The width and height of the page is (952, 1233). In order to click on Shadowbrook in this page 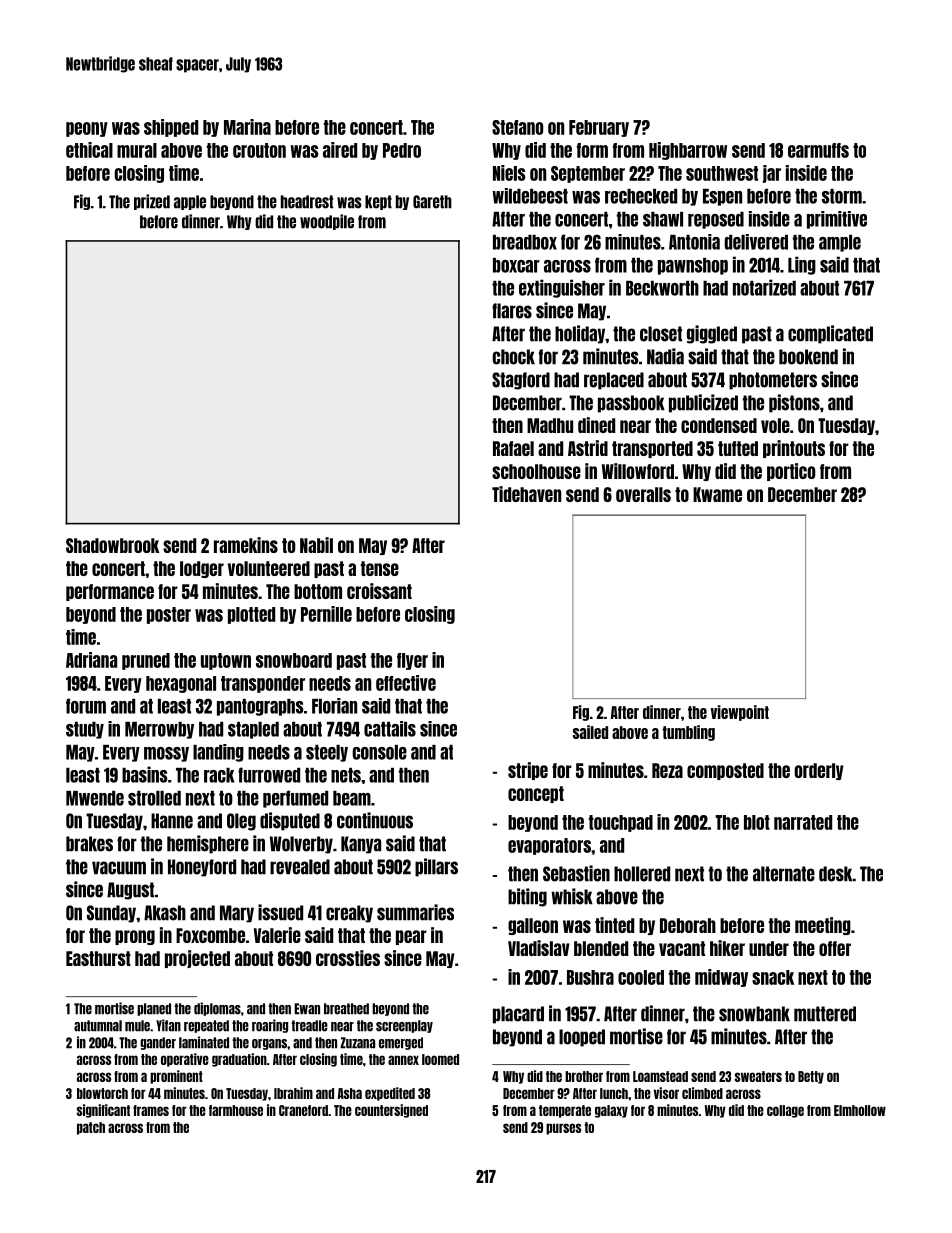, I will do `click(112, 545)`.
